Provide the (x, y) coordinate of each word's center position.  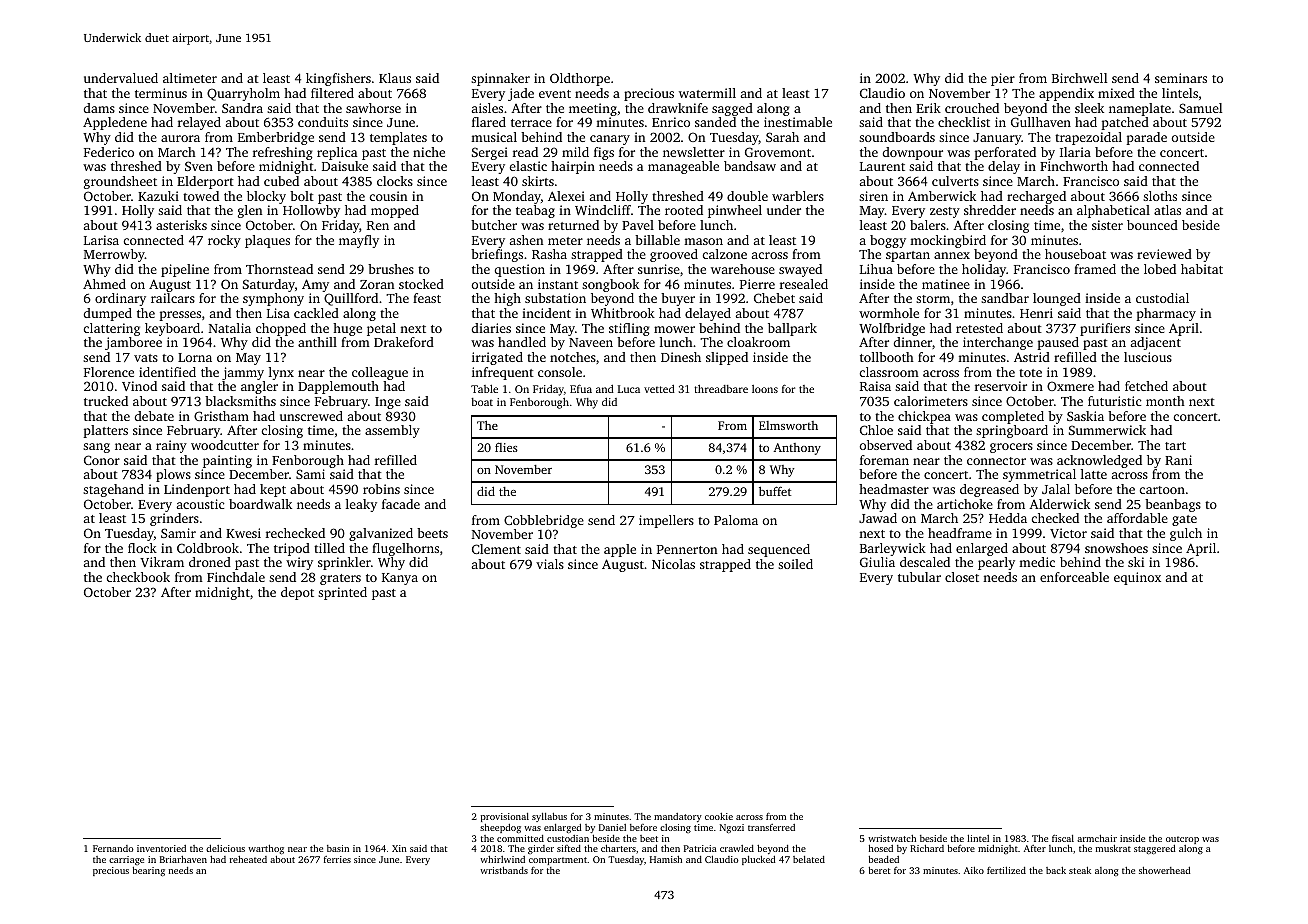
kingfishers (338, 79)
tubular (919, 577)
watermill (707, 93)
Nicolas (673, 564)
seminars (1181, 78)
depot (297, 593)
